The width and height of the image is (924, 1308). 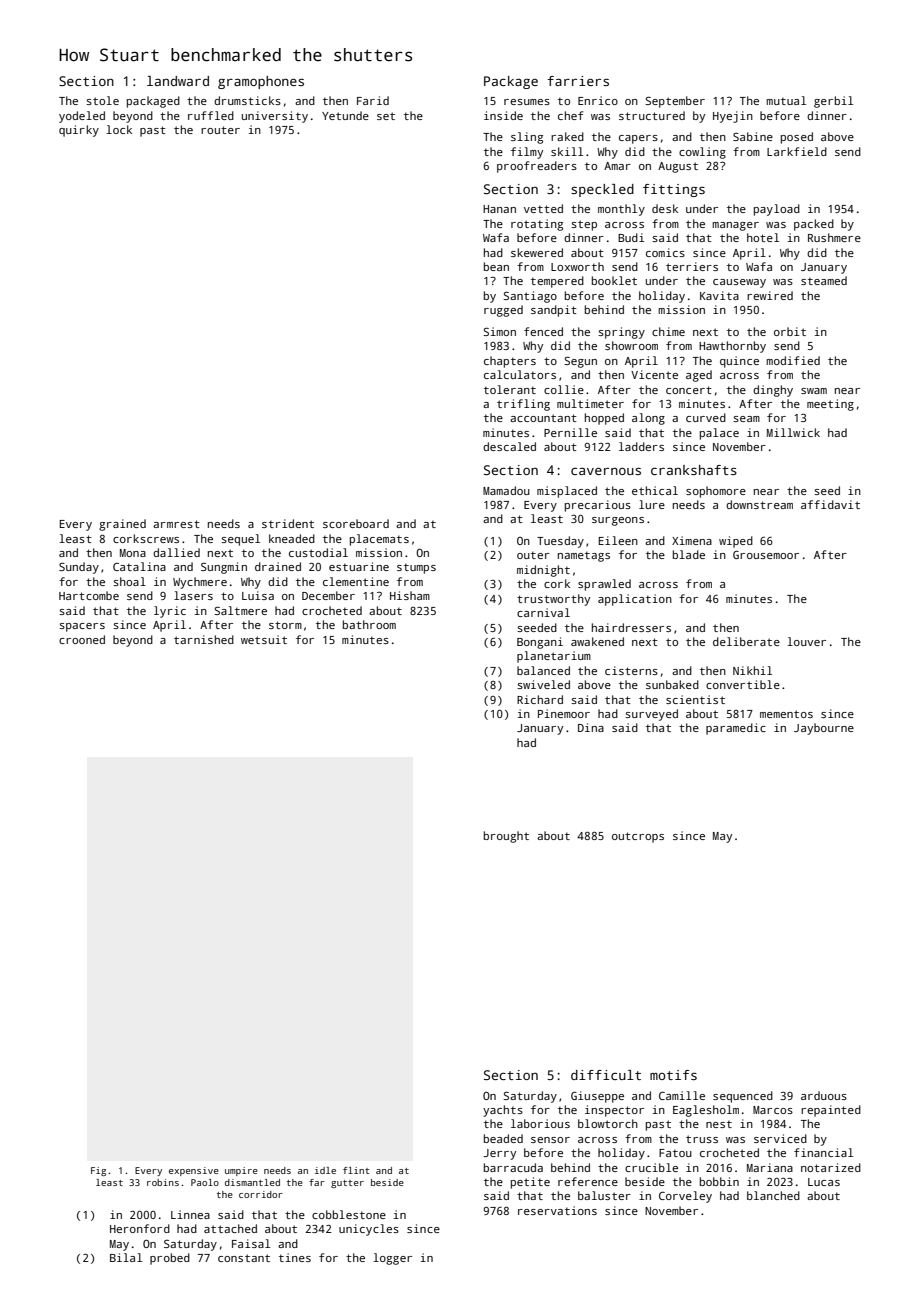 What do you see at coordinates (763, 237) in the image?
I see `hotel` at bounding box center [763, 237].
